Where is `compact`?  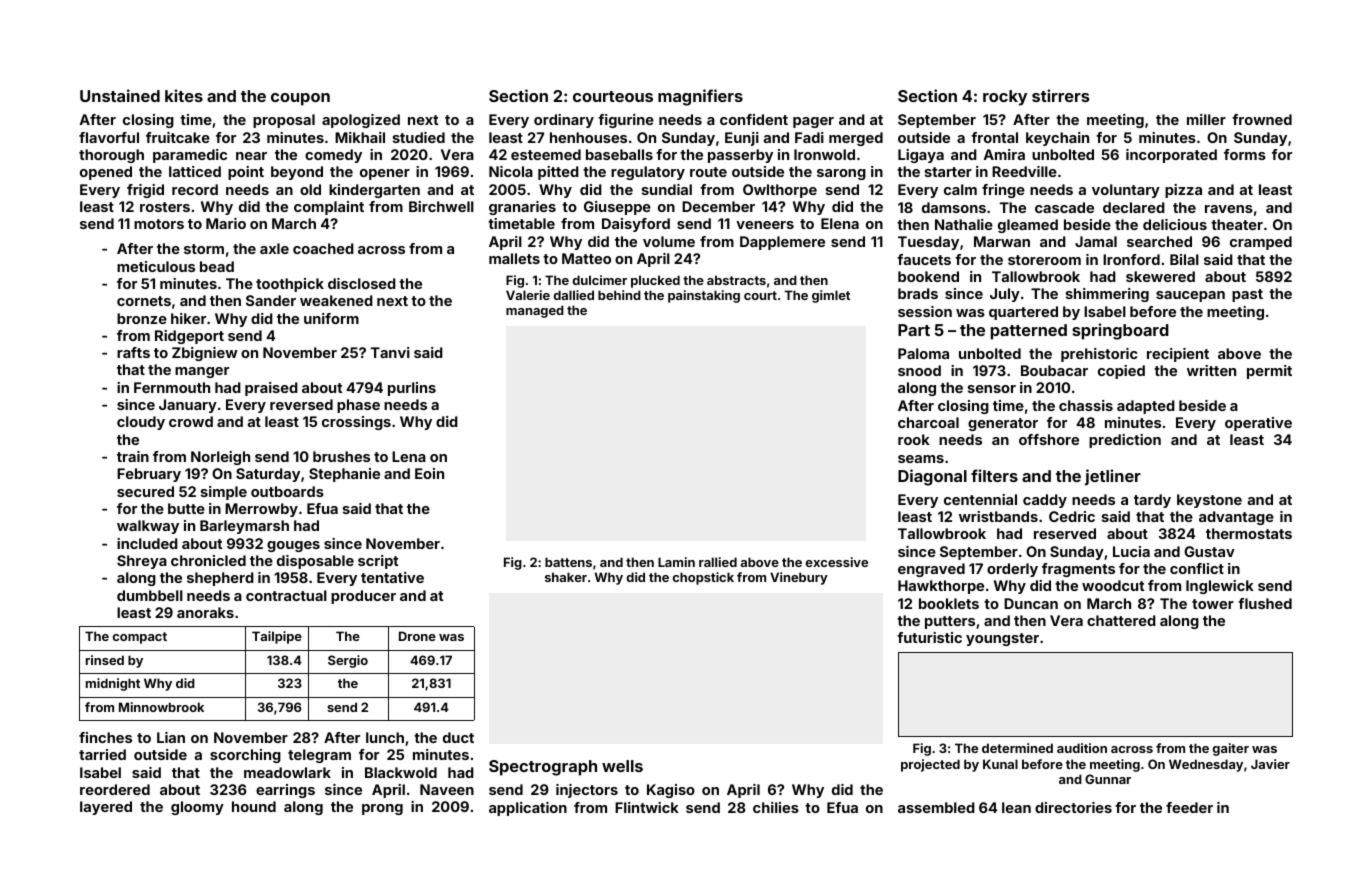
compact is located at coordinates (140, 638).
